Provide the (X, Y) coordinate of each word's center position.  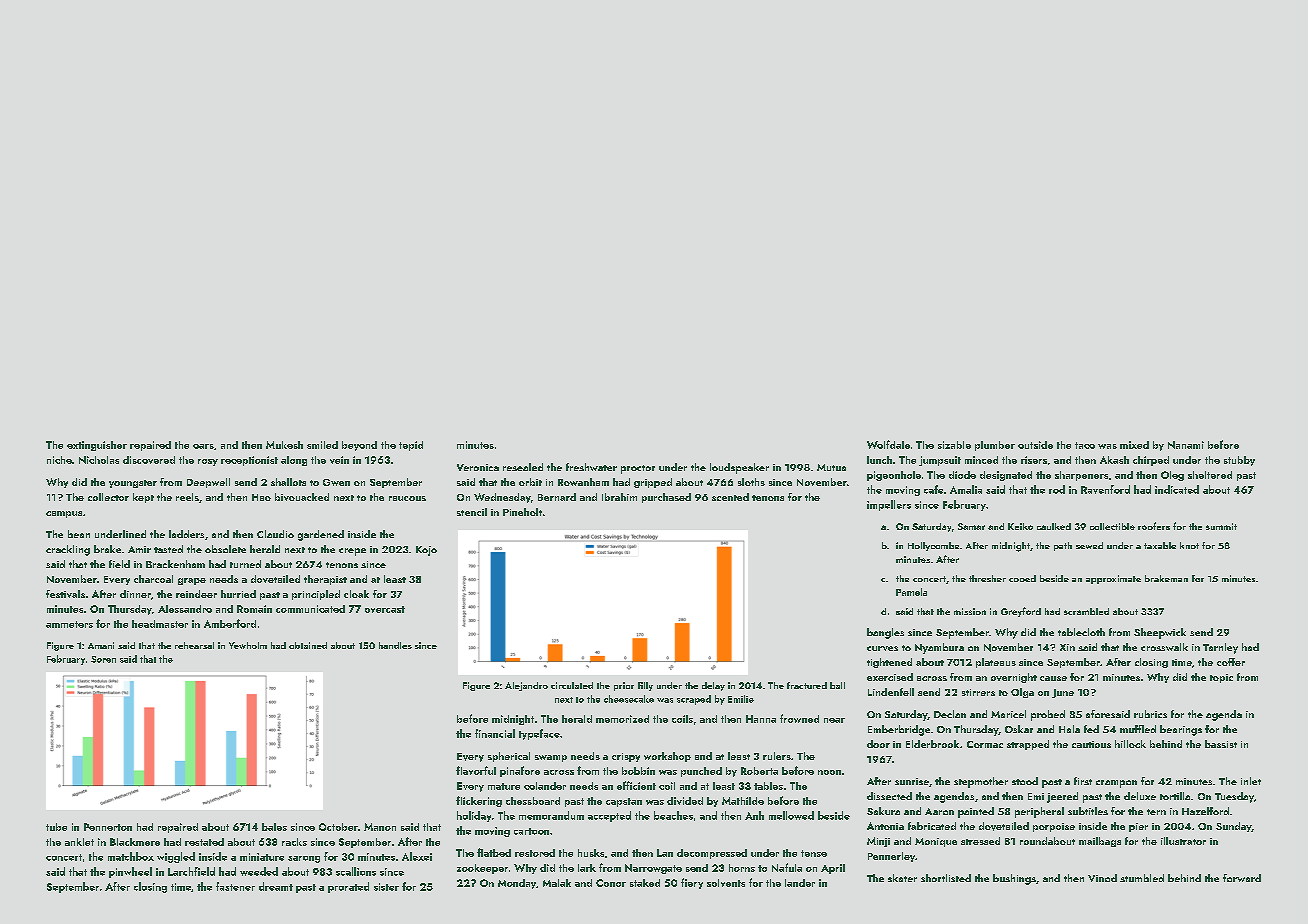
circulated (572, 685)
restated (204, 842)
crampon (1116, 784)
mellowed (791, 815)
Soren (103, 659)
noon (829, 772)
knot (1189, 545)
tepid (411, 446)
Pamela (911, 592)
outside (1035, 445)
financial (495, 733)
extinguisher (97, 446)
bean (79, 534)
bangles (885, 633)
